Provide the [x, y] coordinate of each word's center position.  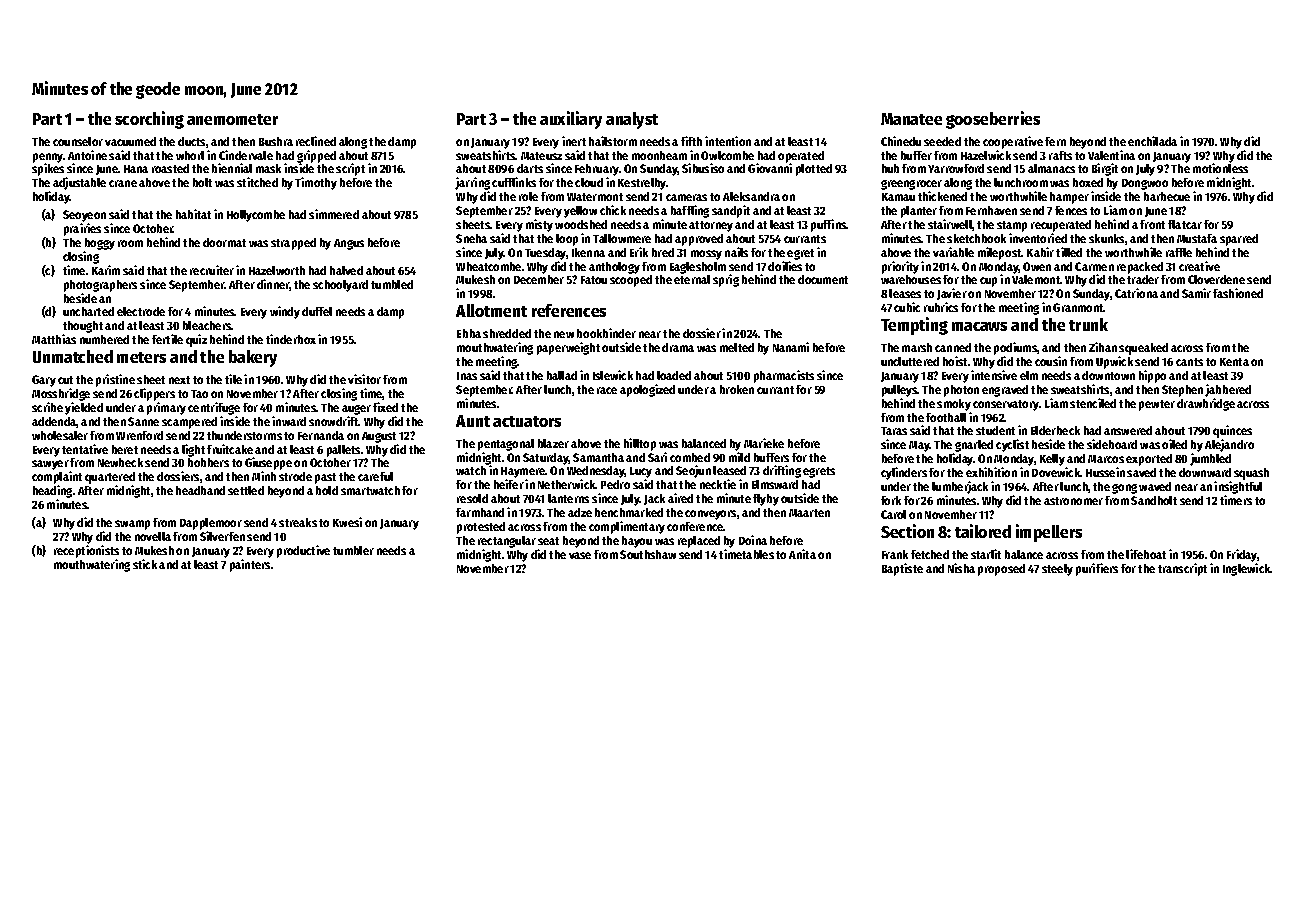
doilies [785, 266]
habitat [193, 214]
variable [953, 252]
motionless [1220, 168]
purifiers [1097, 569]
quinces [1232, 431]
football [946, 417]
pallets [343, 451]
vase [580, 555]
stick [145, 564]
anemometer [232, 119]
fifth [691, 141]
